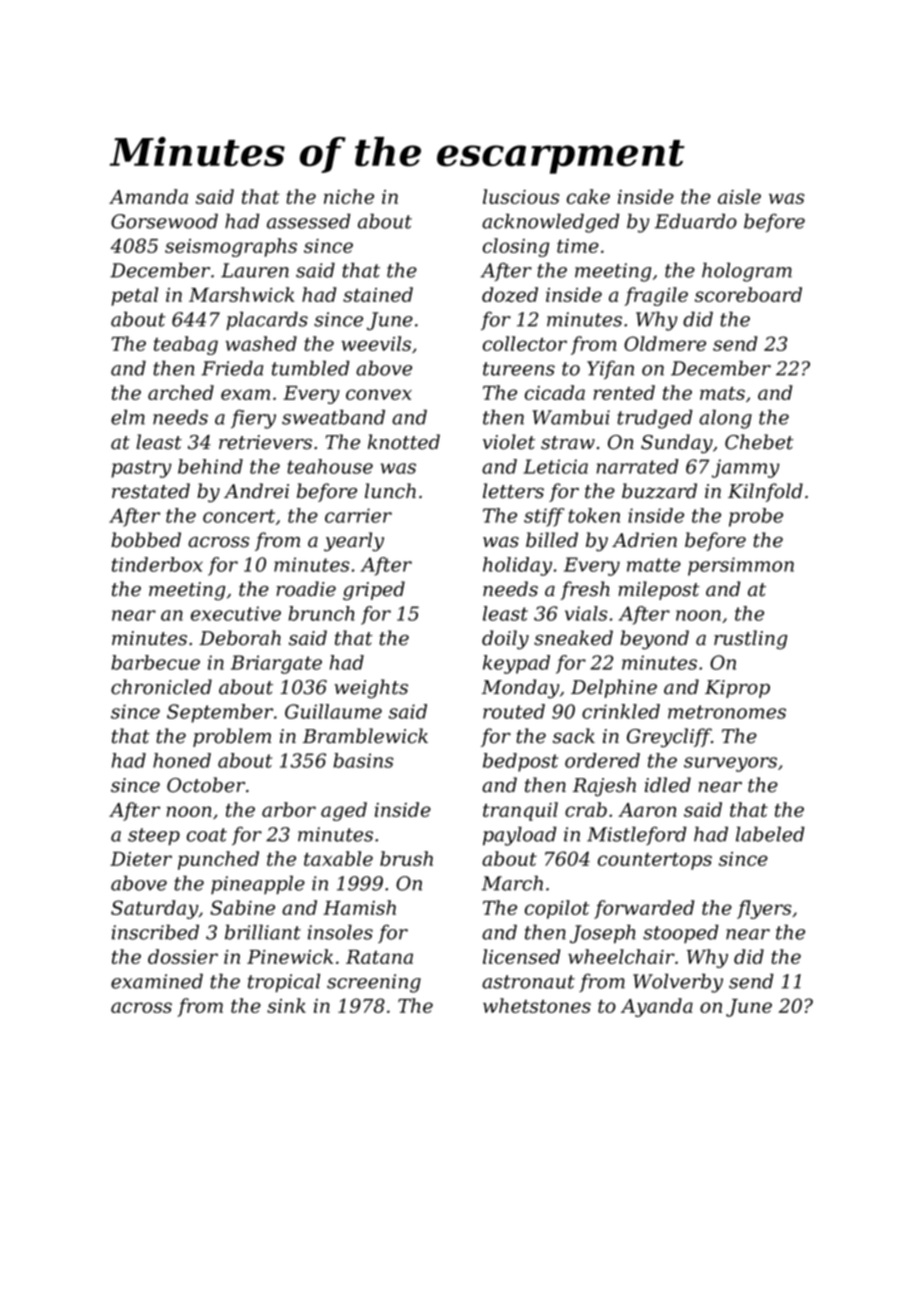 This image has width=924, height=1314. What do you see at coordinates (349, 196) in the image?
I see `niche` at bounding box center [349, 196].
